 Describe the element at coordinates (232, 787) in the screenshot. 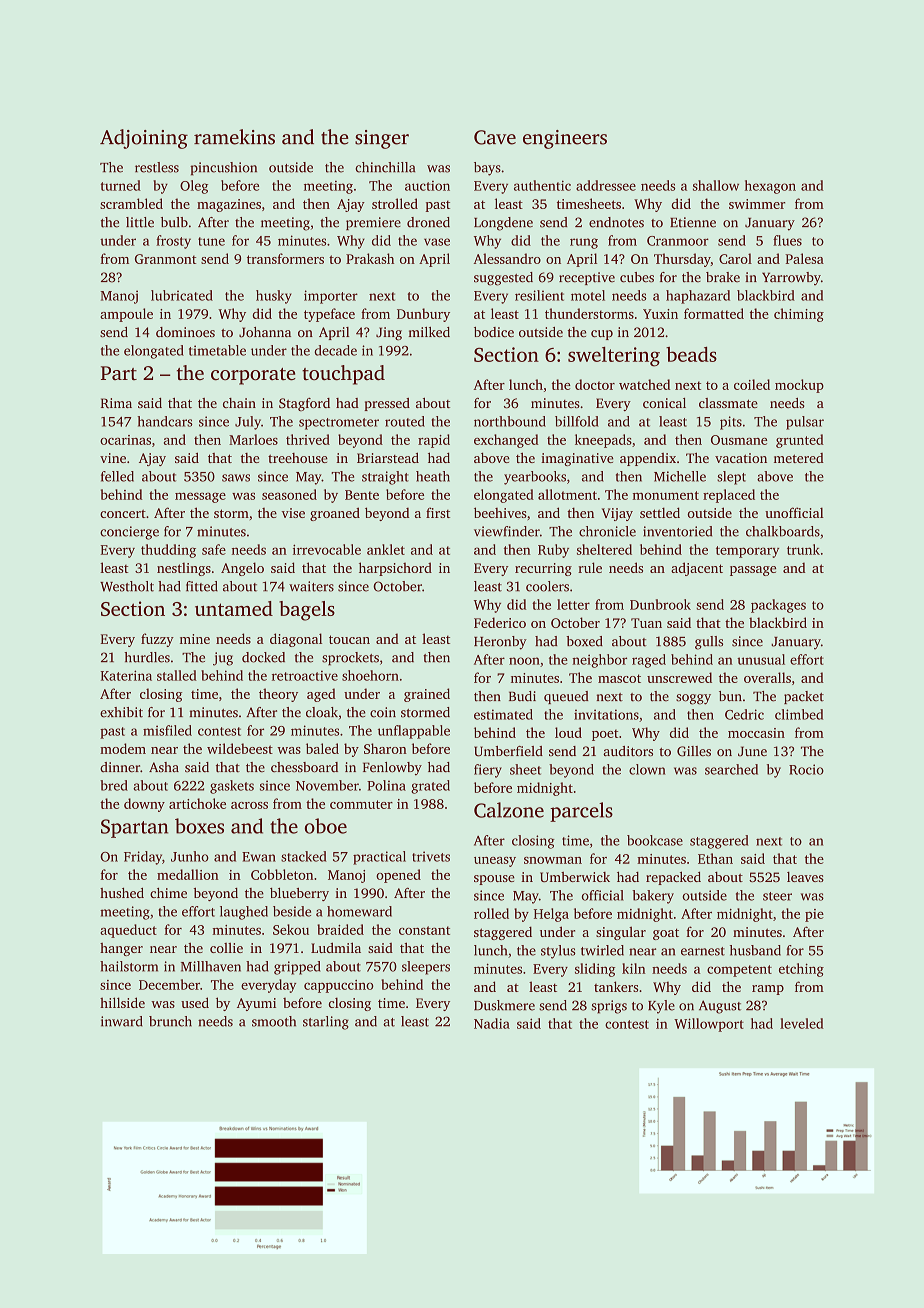

I see `gaskets` at that location.
